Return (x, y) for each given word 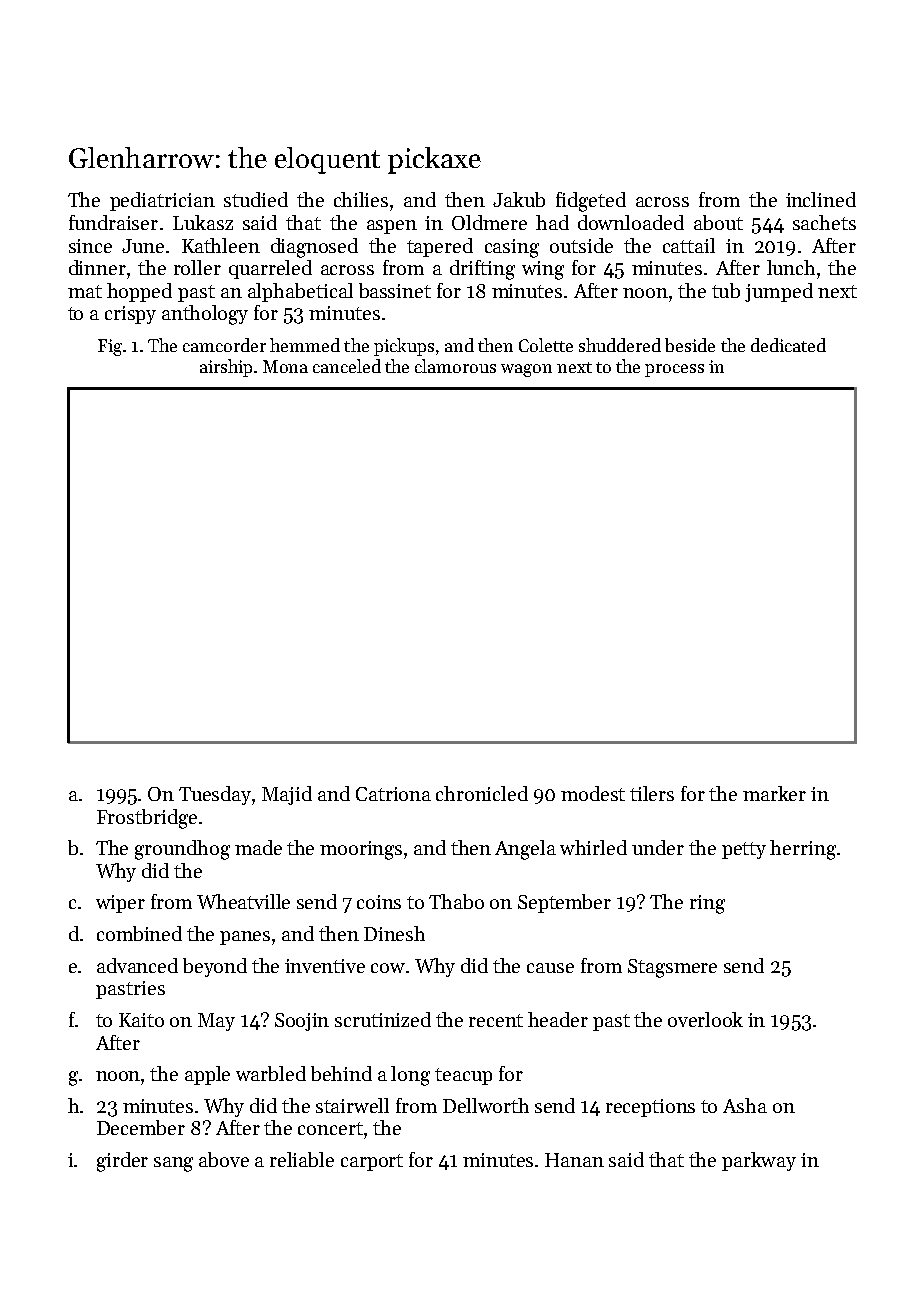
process (674, 370)
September (564, 903)
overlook (705, 1019)
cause (550, 968)
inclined (821, 199)
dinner (97, 267)
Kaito (141, 1020)
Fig (110, 347)
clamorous (455, 366)
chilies (361, 199)
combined (139, 933)
